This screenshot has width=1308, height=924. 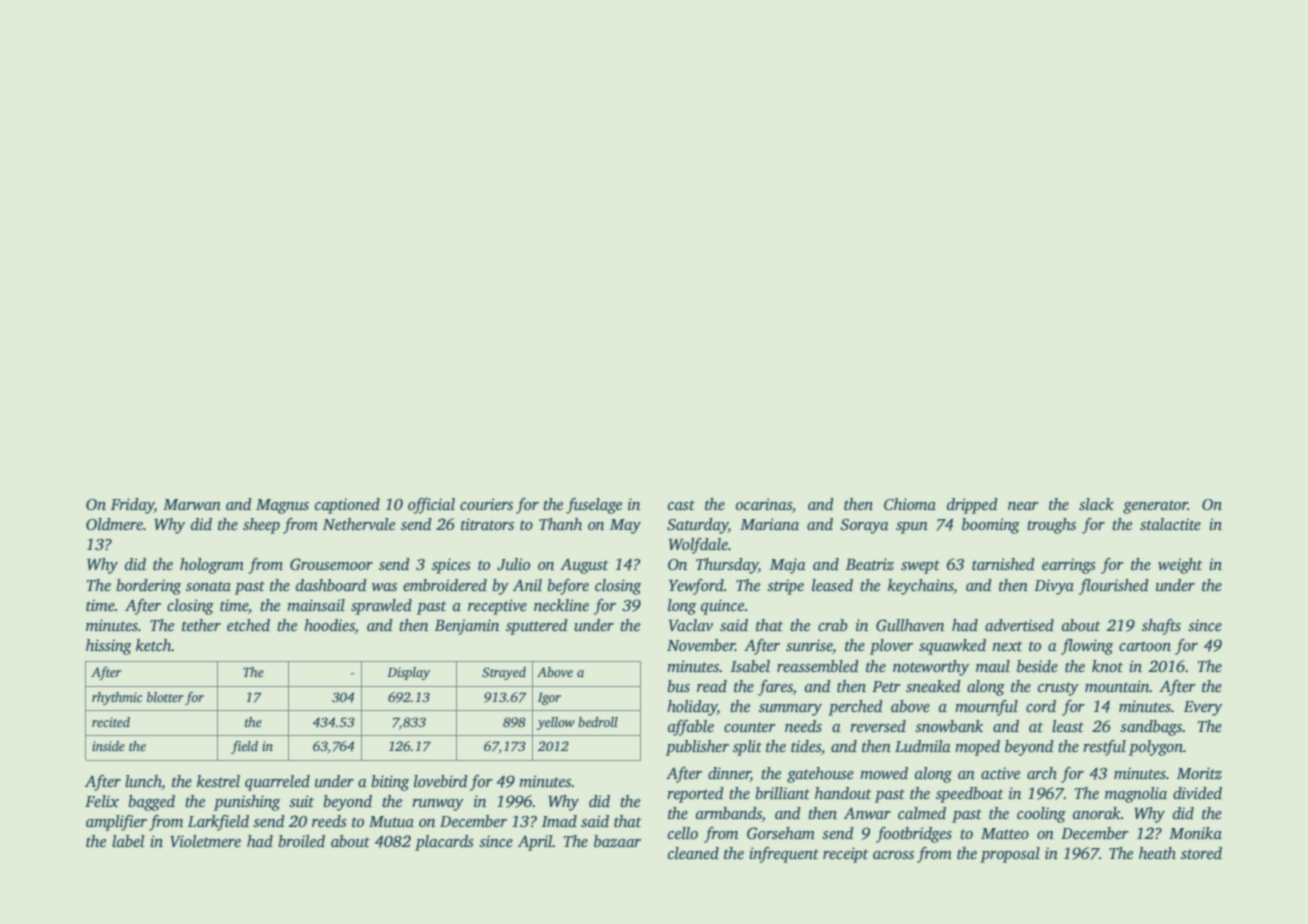 What do you see at coordinates (347, 506) in the screenshot?
I see `captioned` at bounding box center [347, 506].
